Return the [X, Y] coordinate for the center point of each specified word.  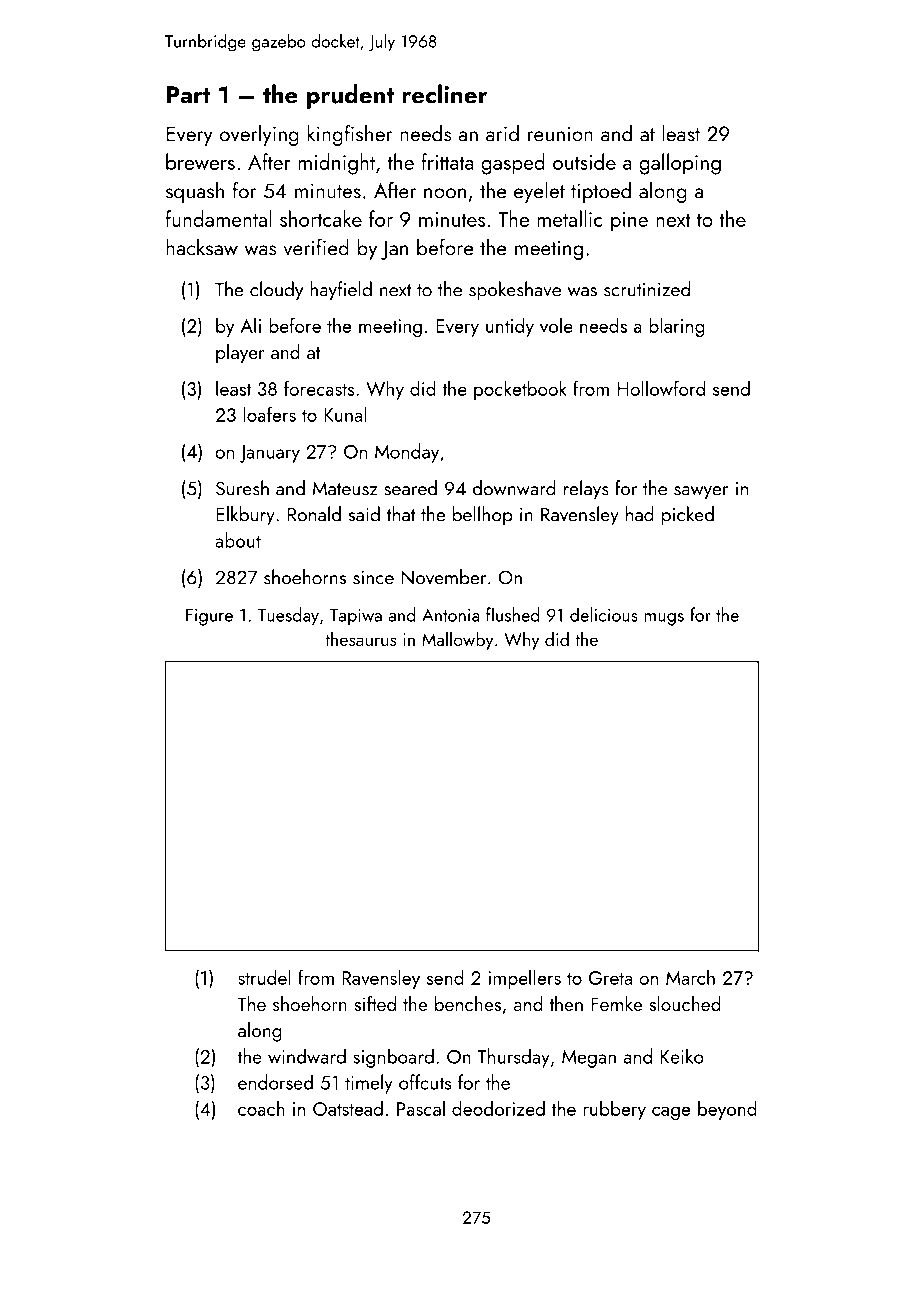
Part [189, 95]
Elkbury [245, 516]
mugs [664, 619]
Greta [610, 978]
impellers [525, 979]
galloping [680, 164]
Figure [209, 617]
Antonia [450, 615]
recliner [444, 94]
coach [261, 1108]
